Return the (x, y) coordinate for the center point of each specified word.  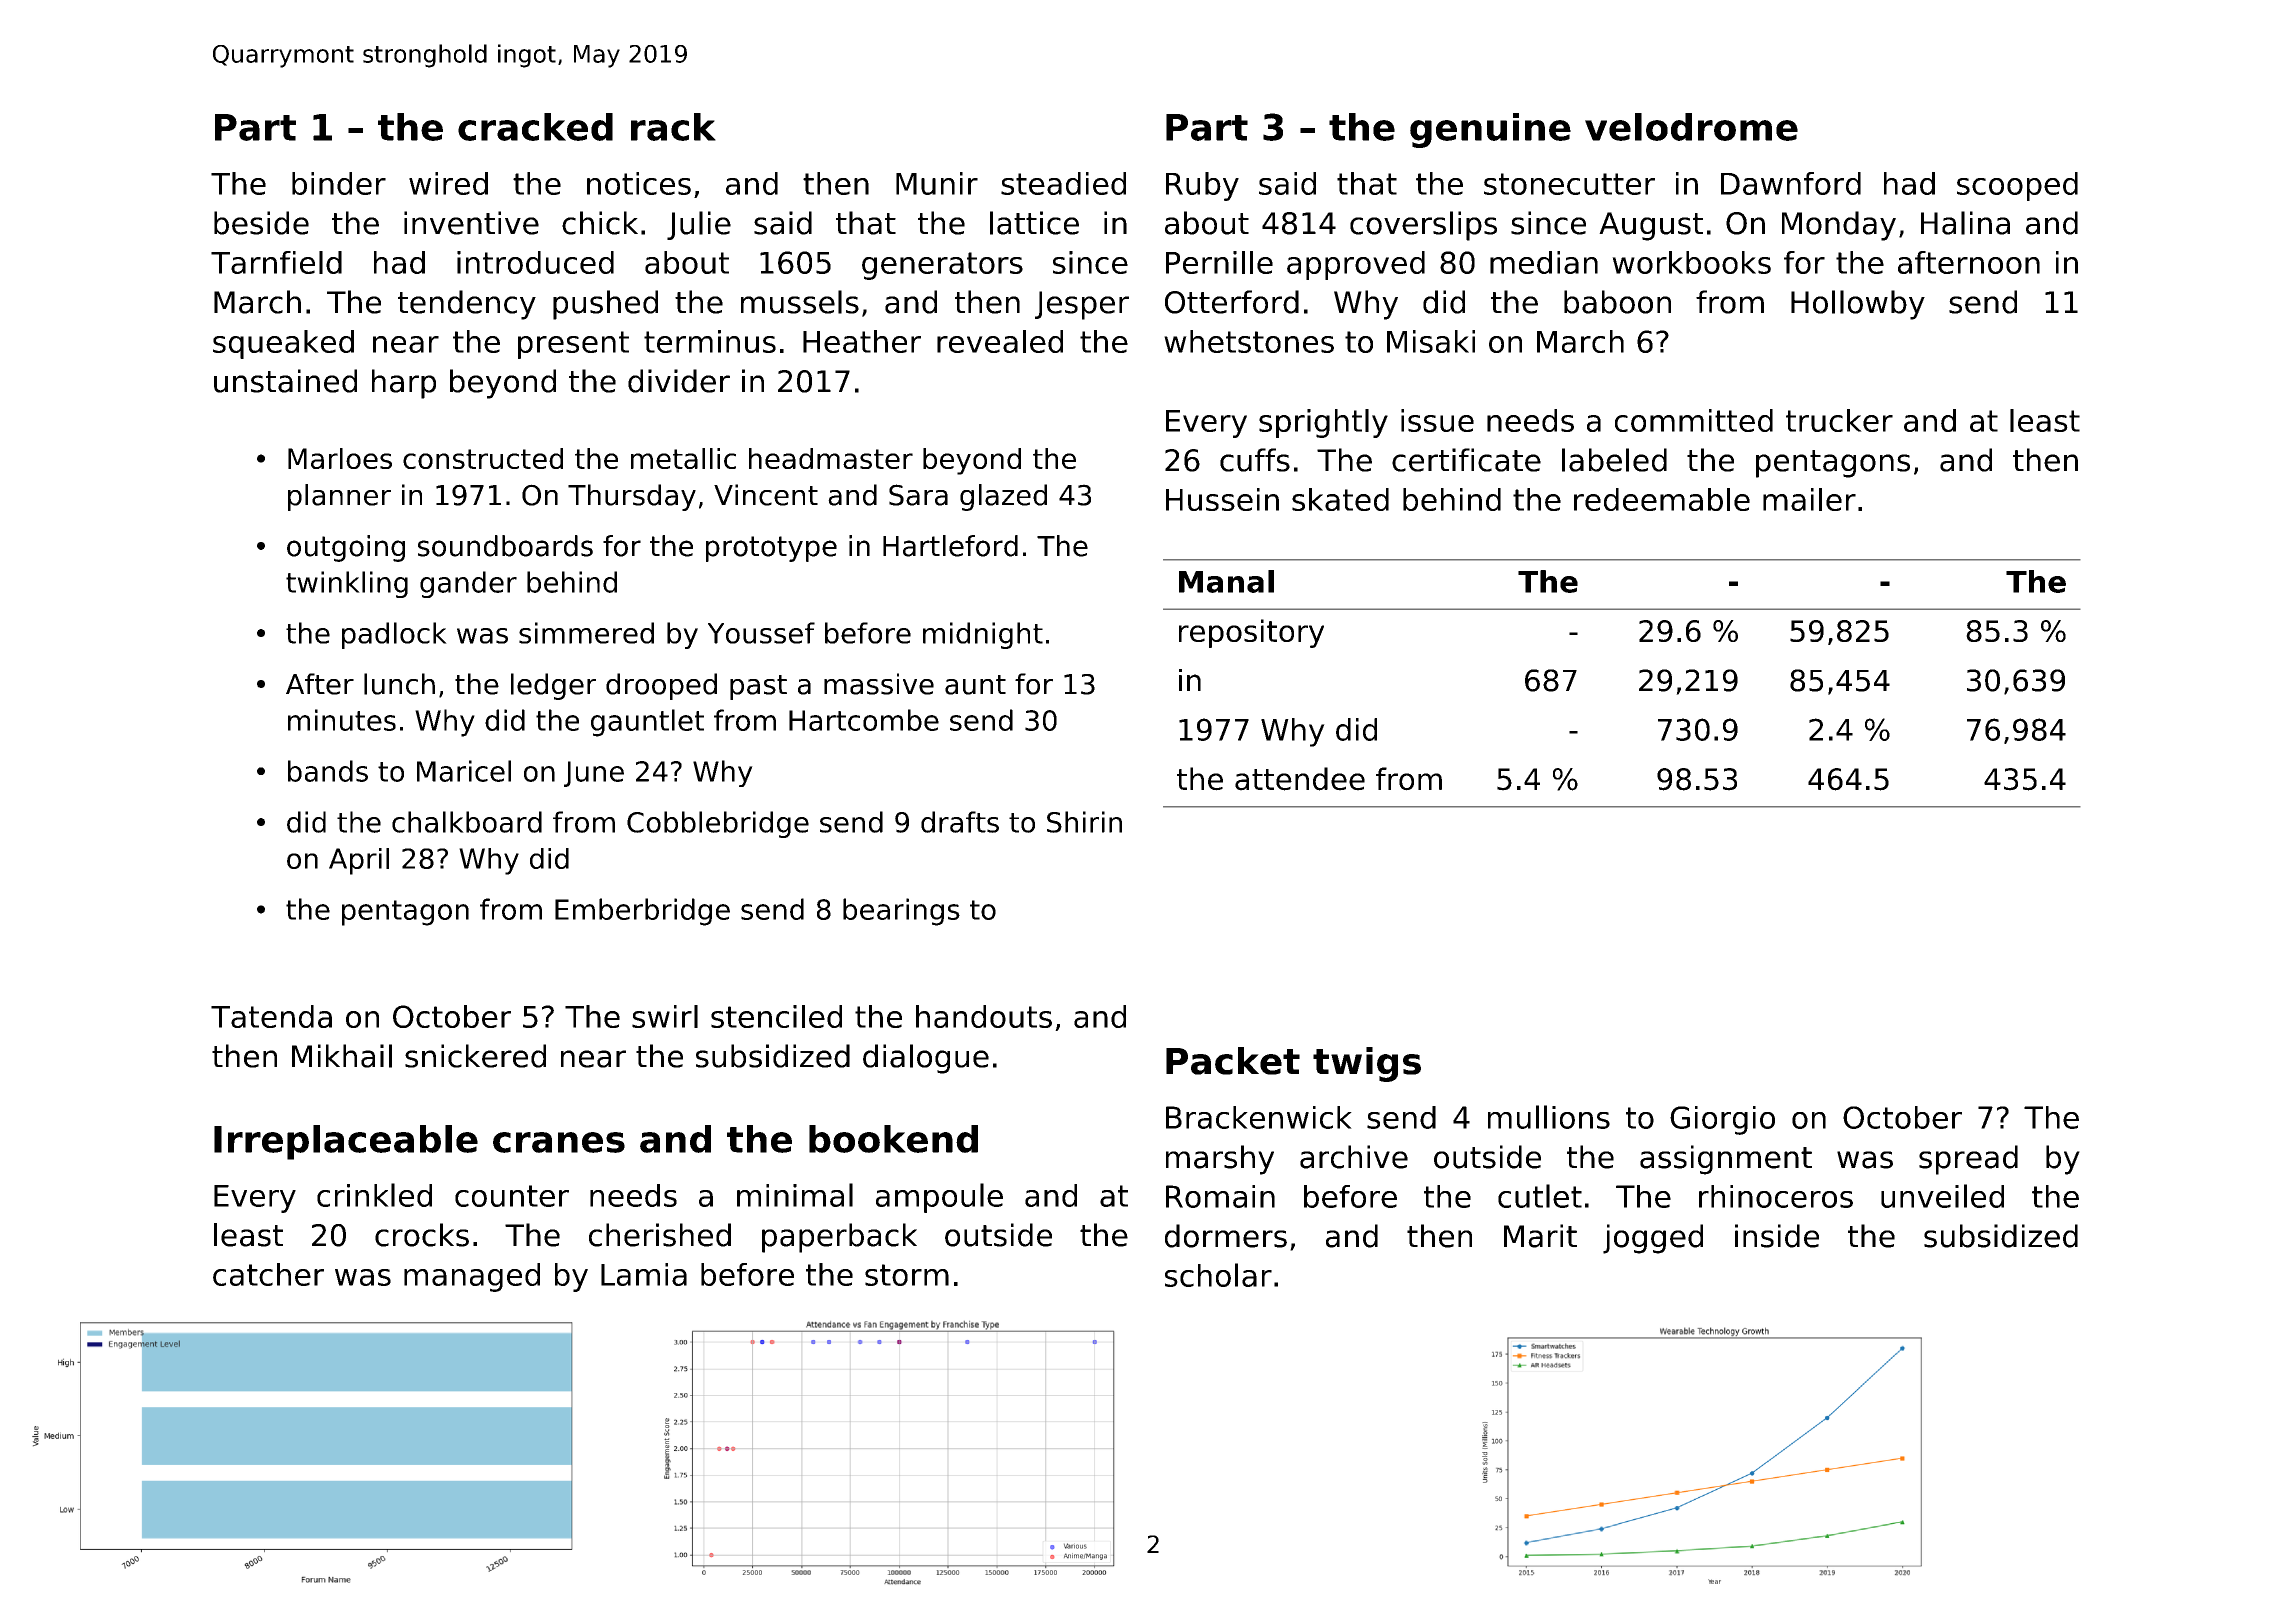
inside (1777, 1236)
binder (339, 183)
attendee (1300, 779)
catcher (268, 1274)
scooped (2017, 186)
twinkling (347, 584)
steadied (1063, 183)
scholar (1218, 1275)
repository (1251, 633)
